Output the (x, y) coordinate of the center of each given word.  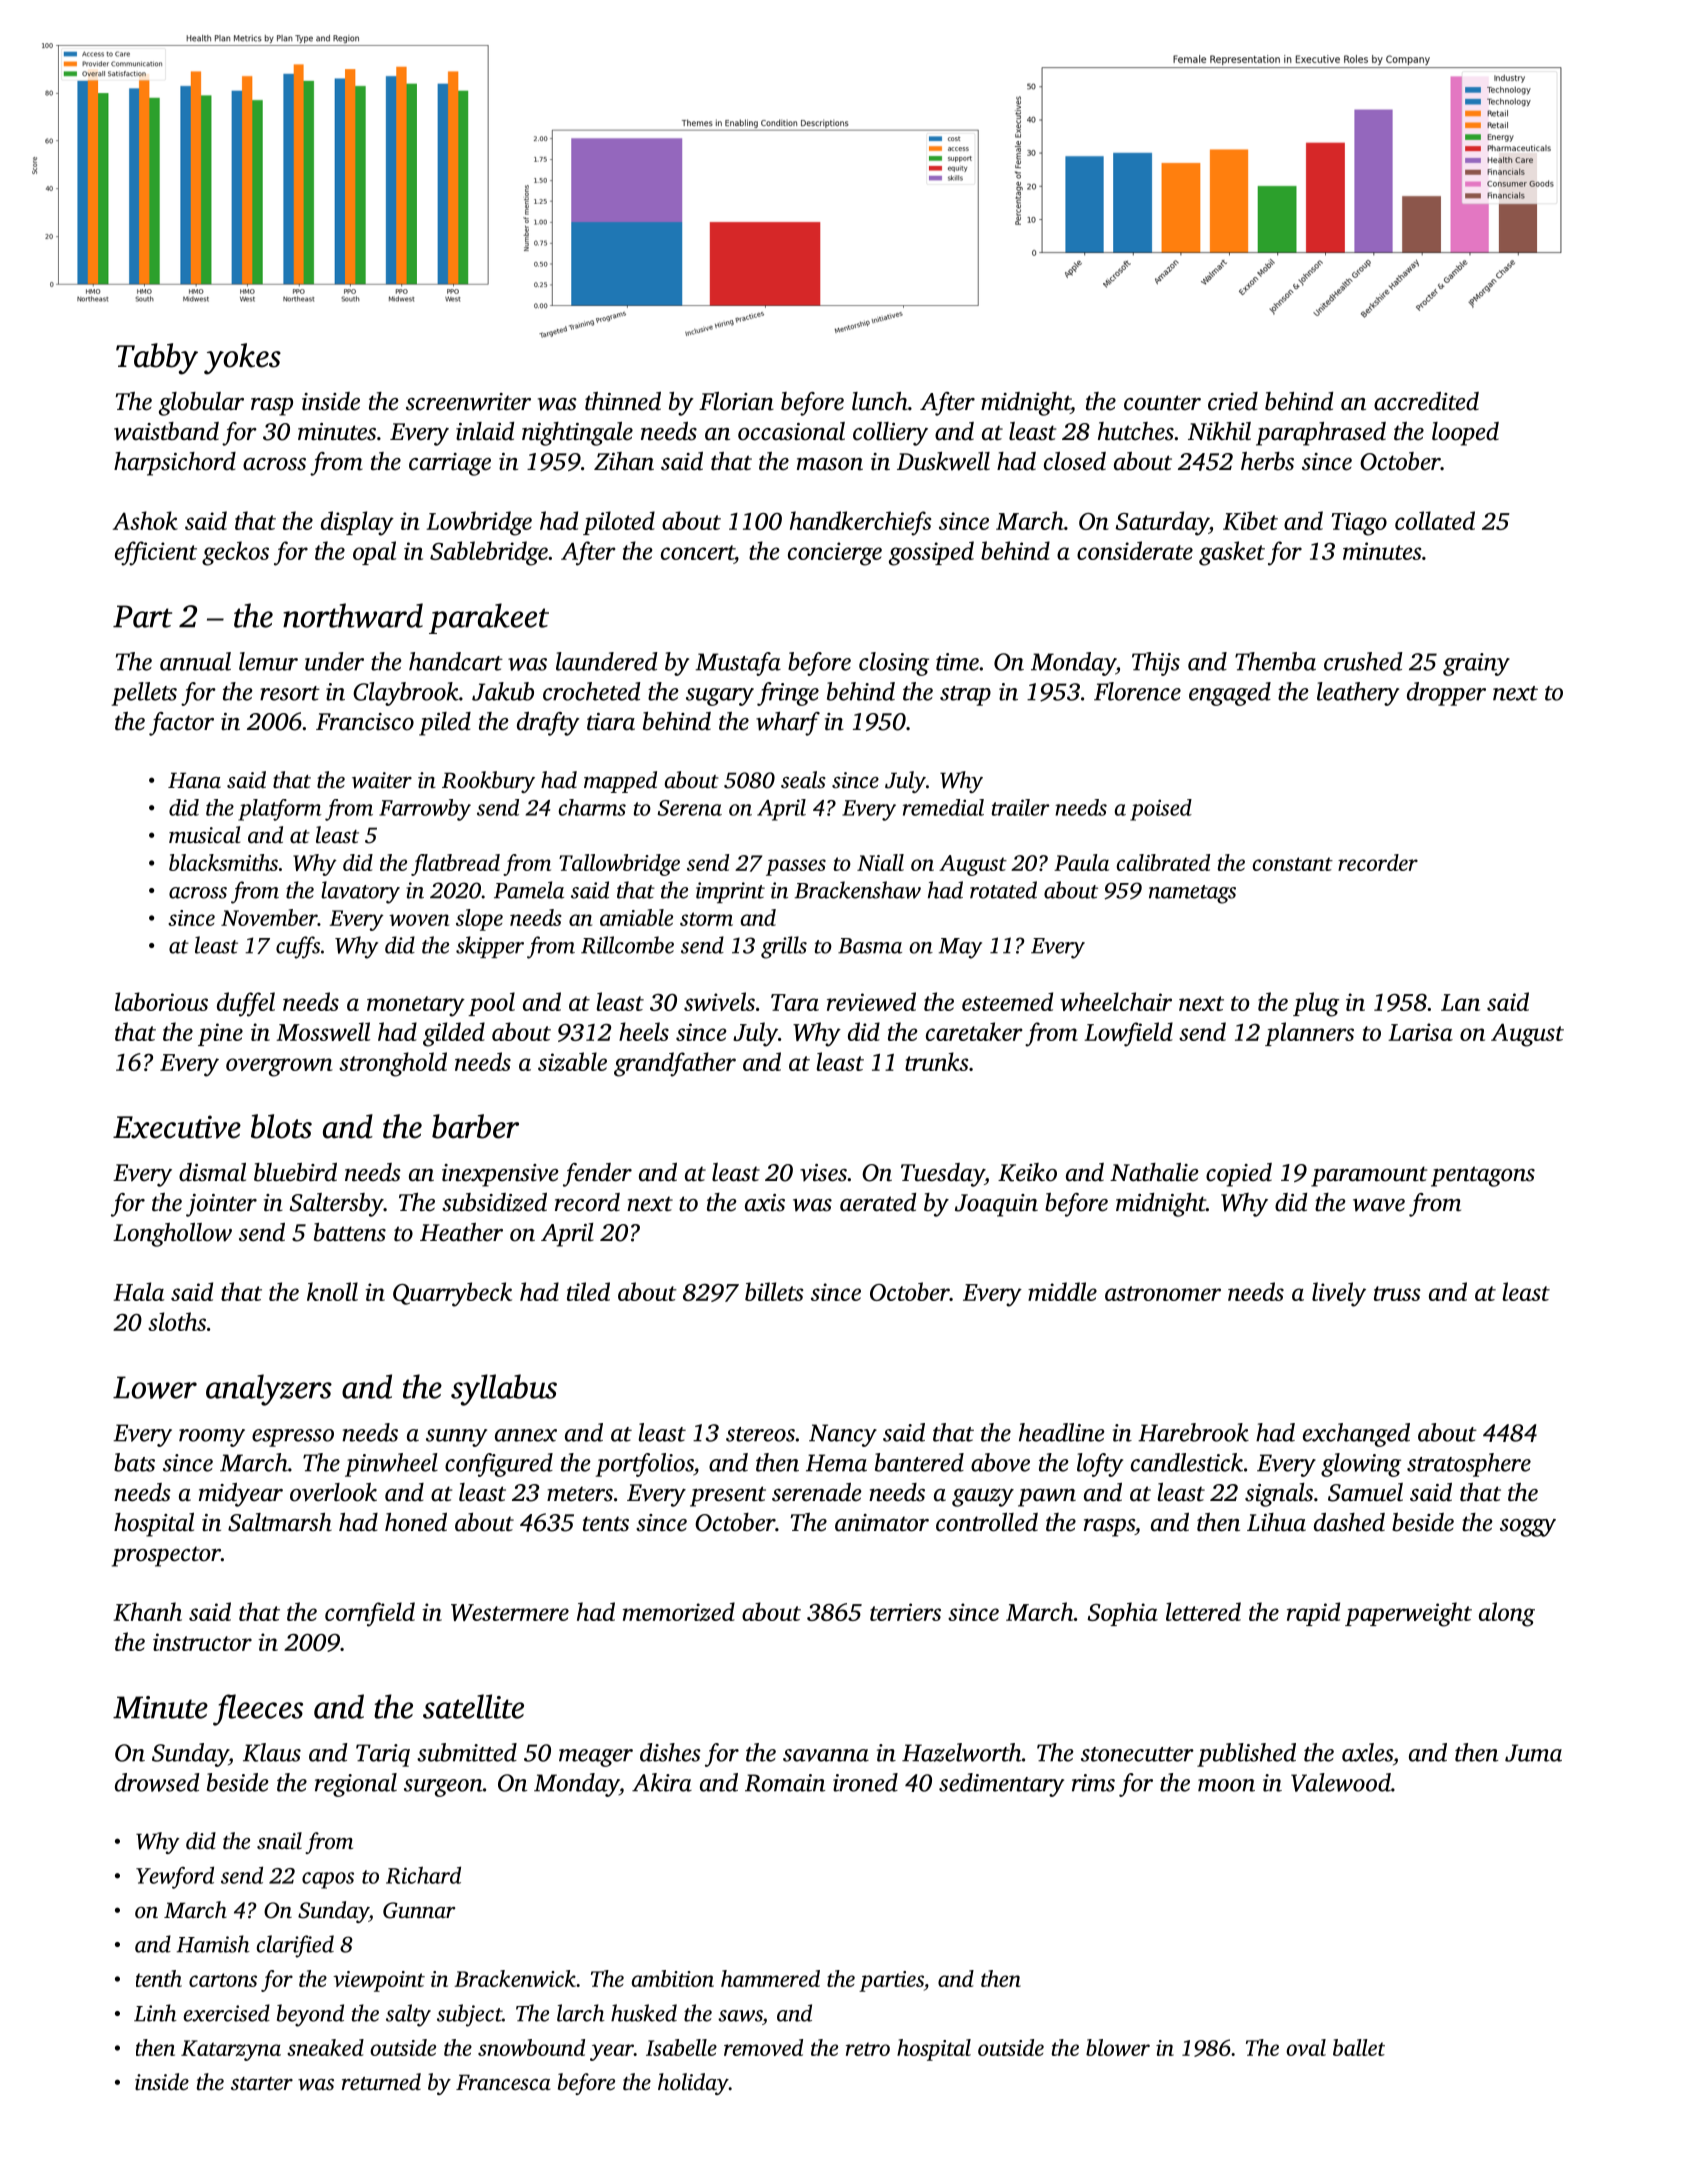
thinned (623, 401)
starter (262, 2083)
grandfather (675, 1064)
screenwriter (468, 402)
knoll (332, 1291)
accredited (1426, 401)
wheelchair (1116, 1001)
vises (823, 1173)
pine (220, 1034)
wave (1379, 1205)
